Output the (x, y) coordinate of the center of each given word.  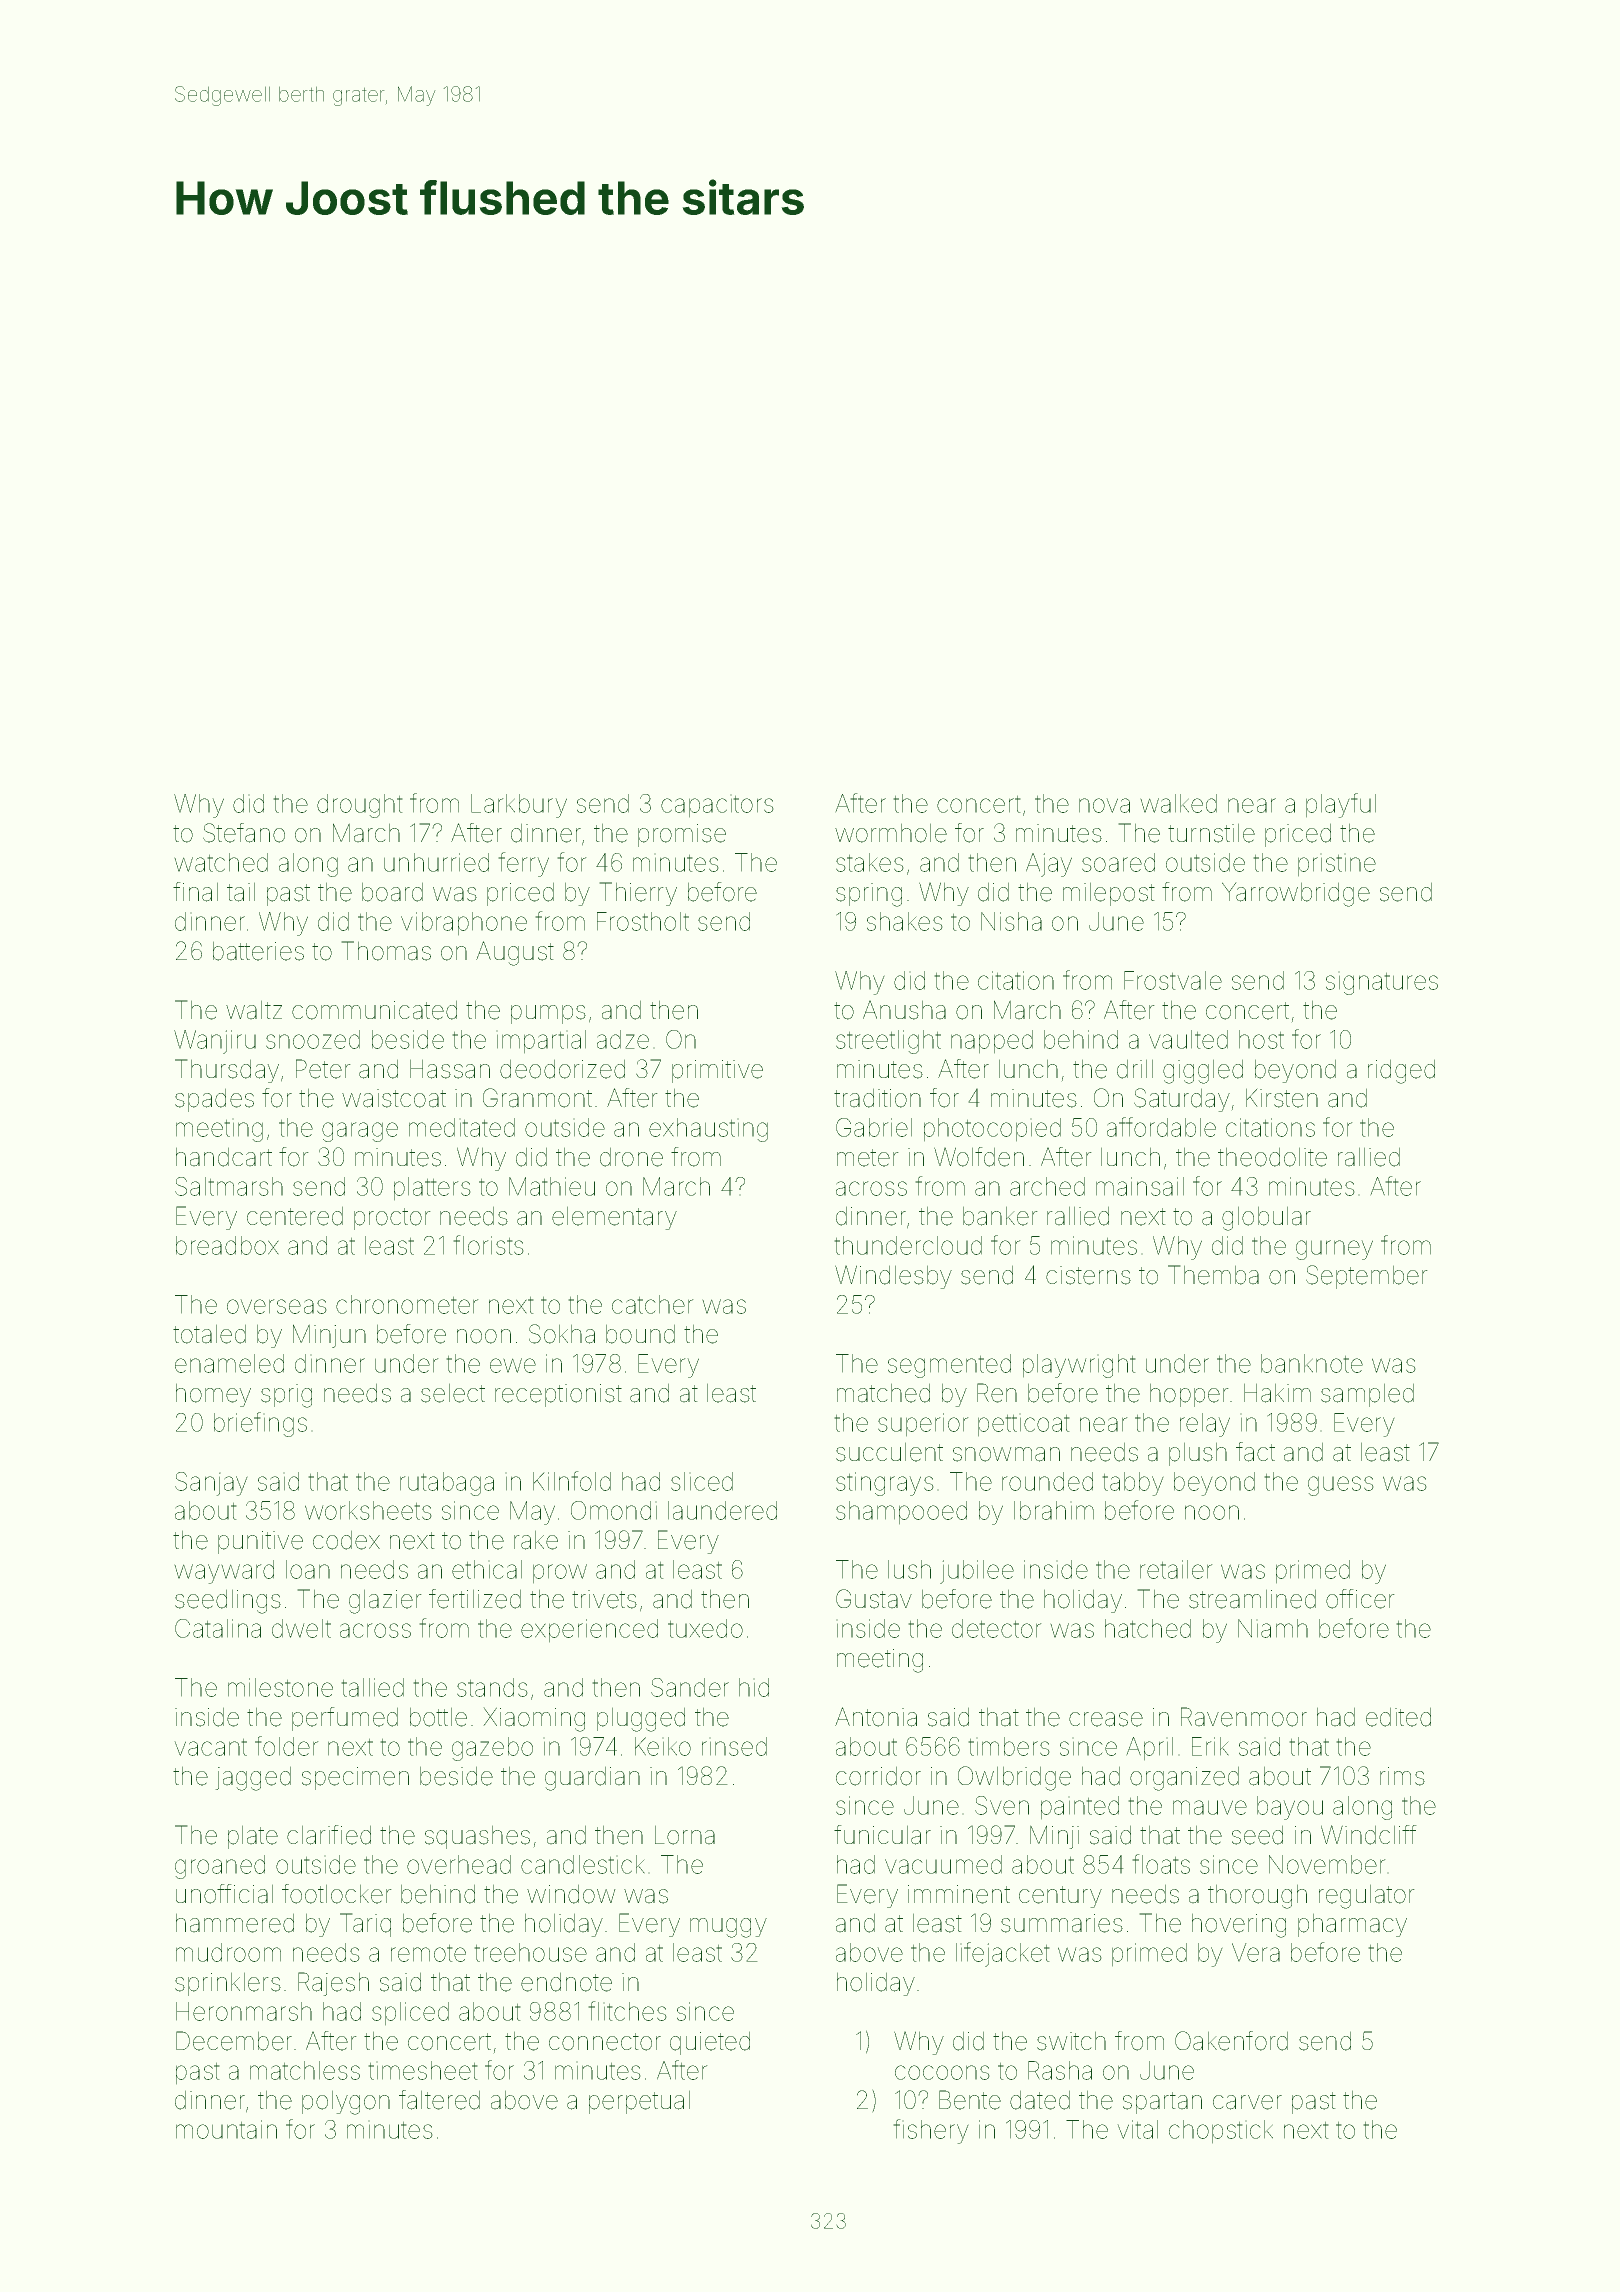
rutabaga (447, 1484)
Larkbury (519, 806)
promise (682, 835)
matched (883, 1393)
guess (1340, 1486)
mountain (226, 2129)
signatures (1382, 984)
